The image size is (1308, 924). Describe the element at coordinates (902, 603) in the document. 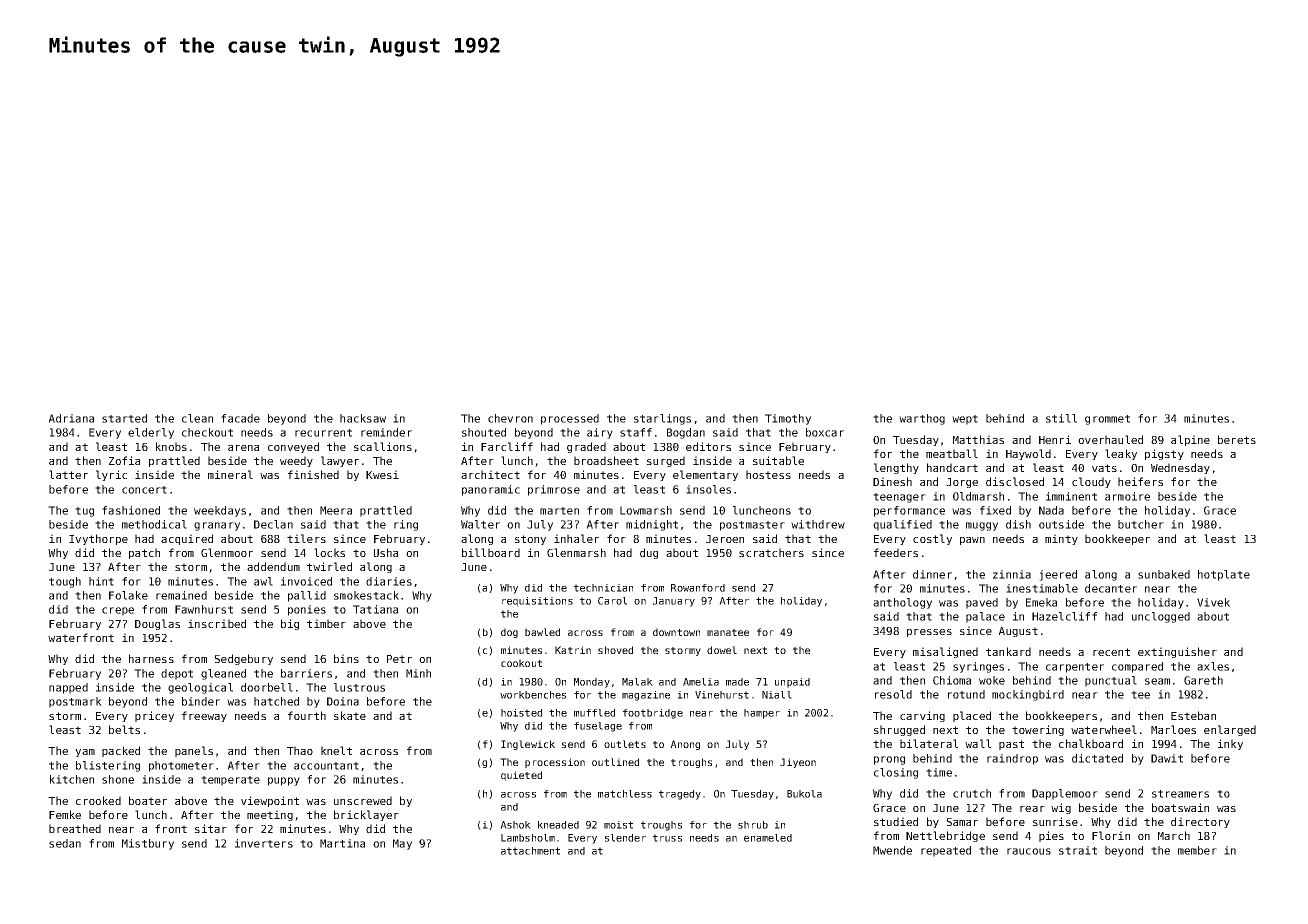

I see `anthology` at that location.
